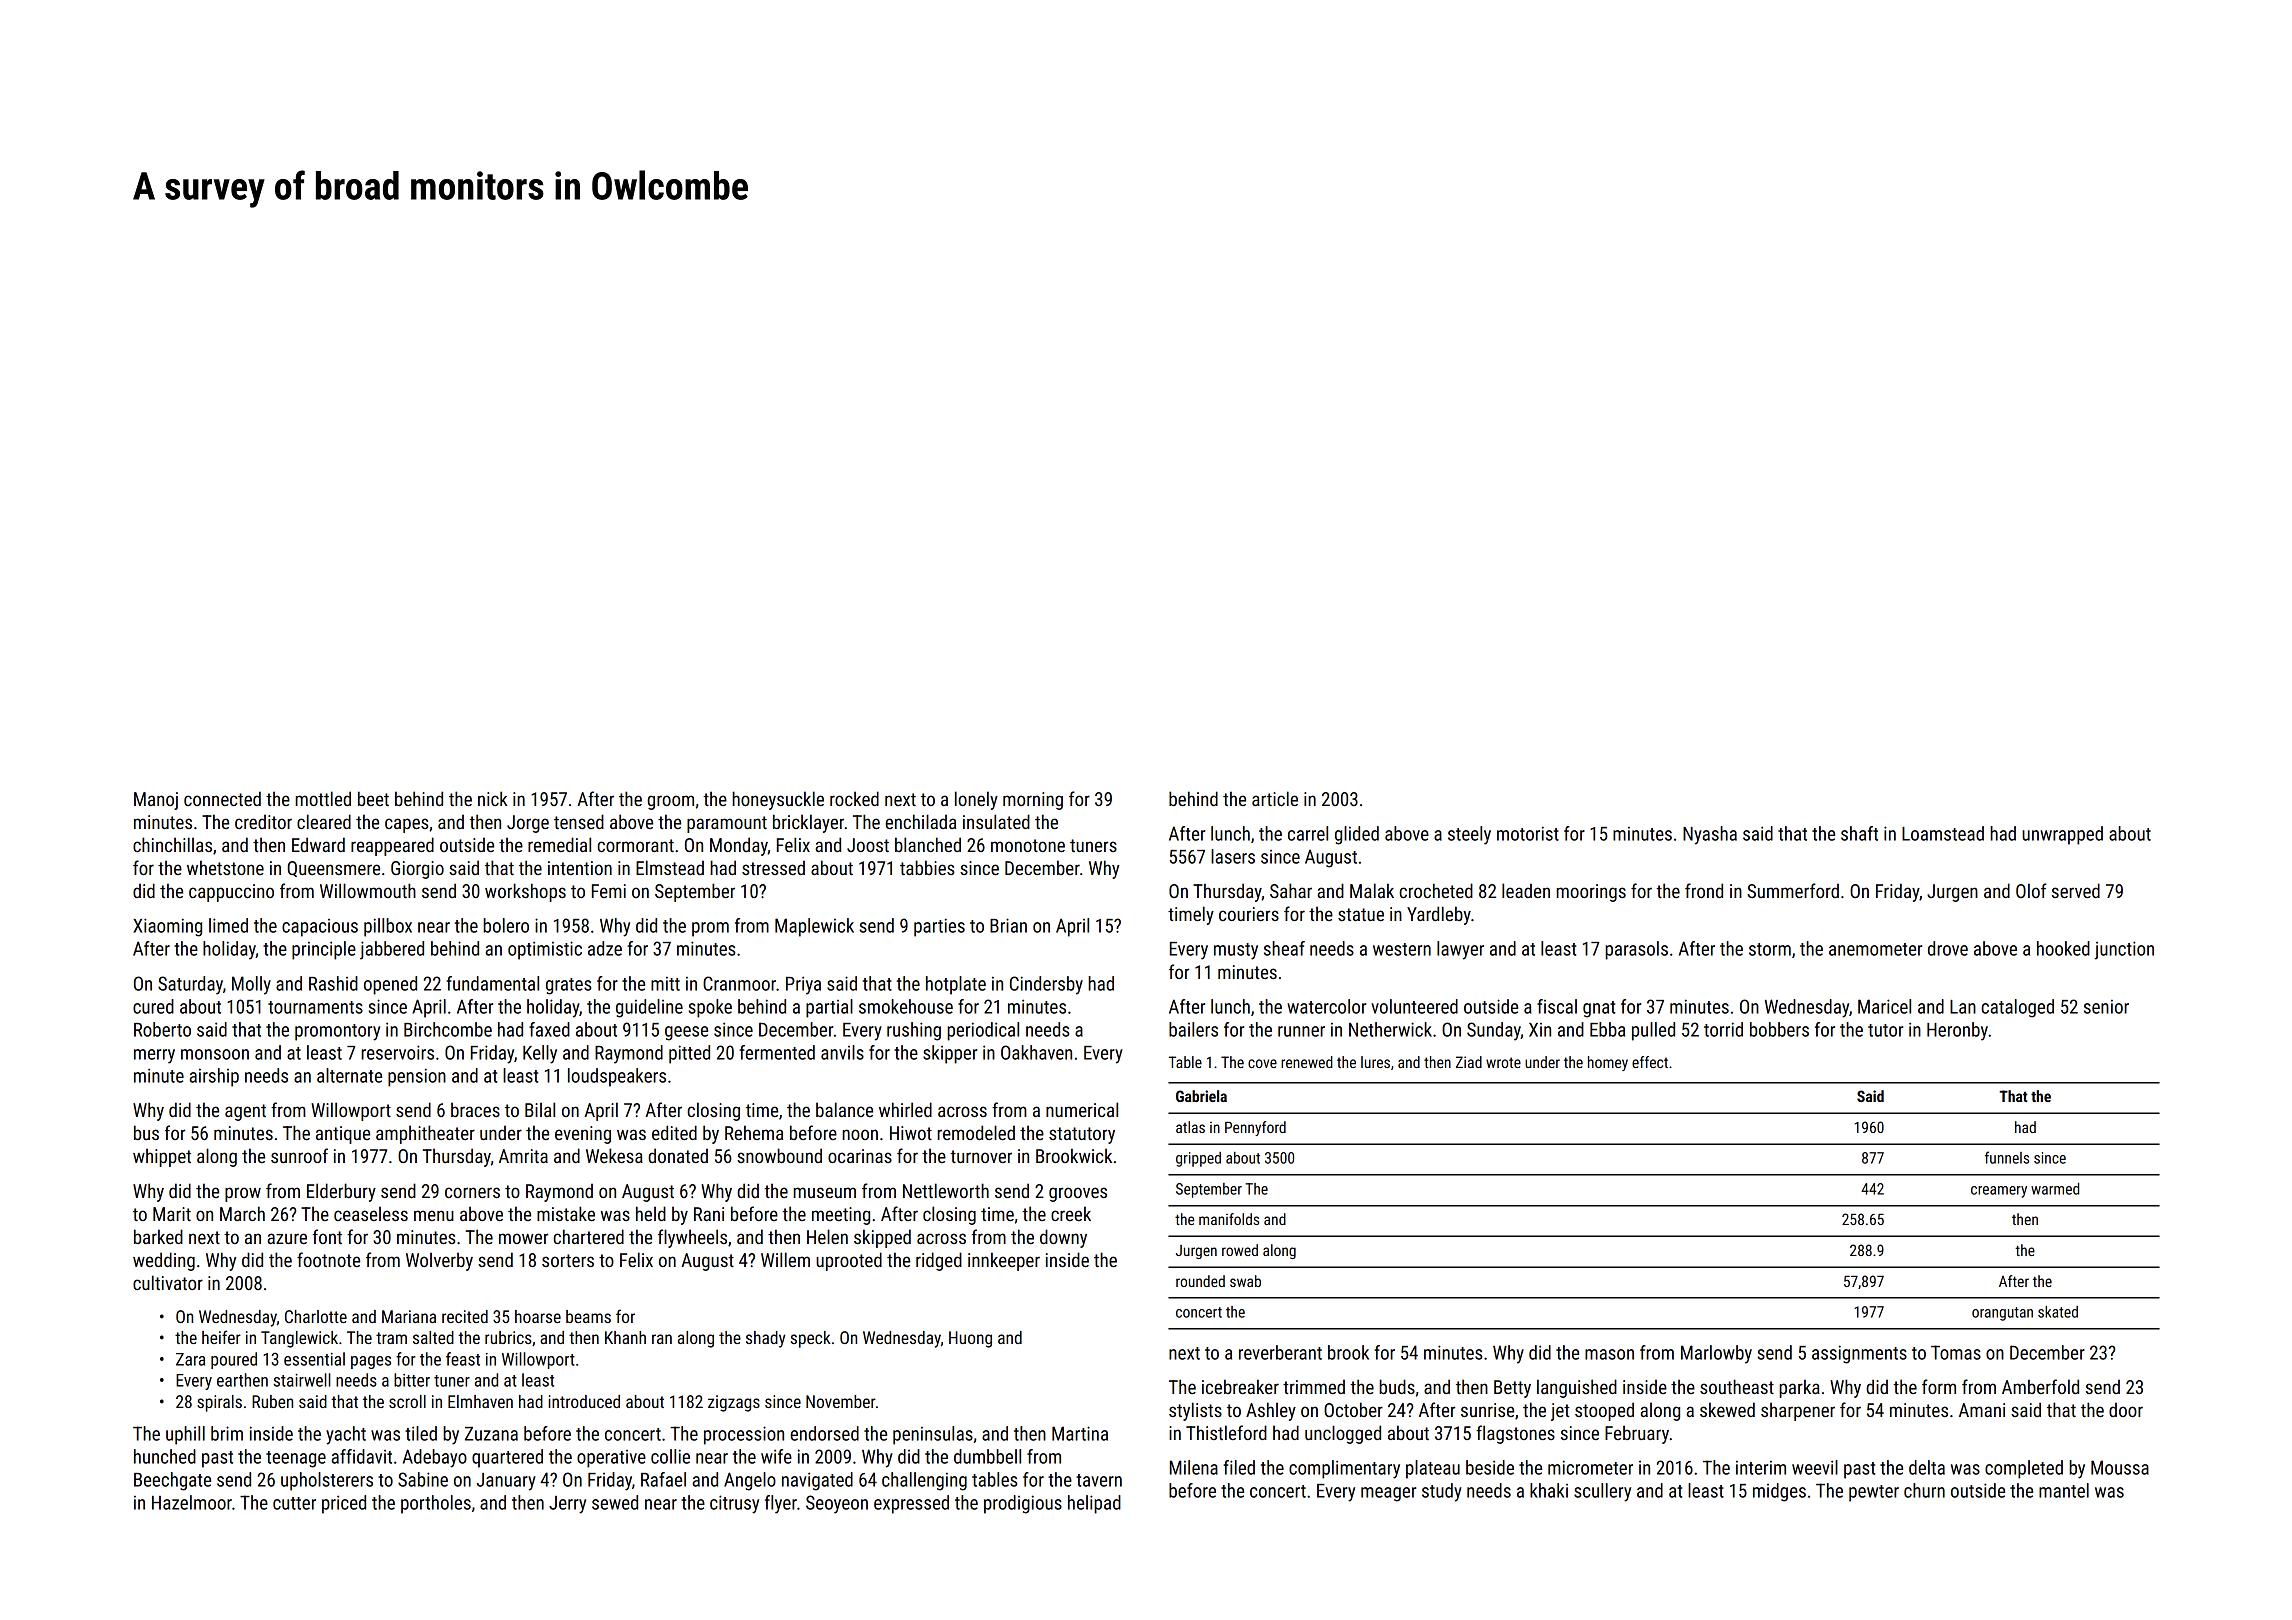  Describe the element at coordinates (837, 1504) in the screenshot. I see `Seoyeon` at that location.
